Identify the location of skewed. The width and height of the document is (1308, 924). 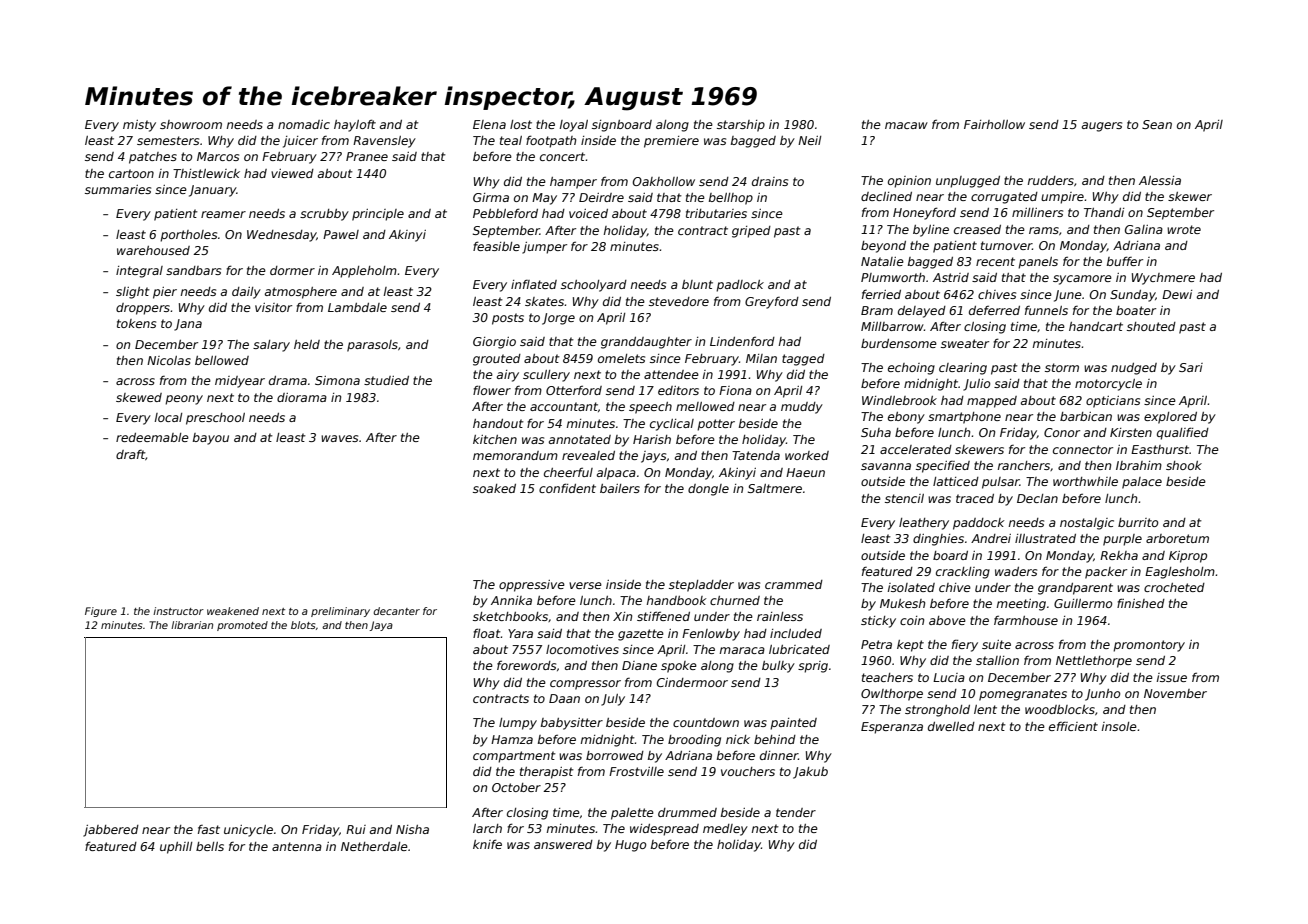
(139, 397).
